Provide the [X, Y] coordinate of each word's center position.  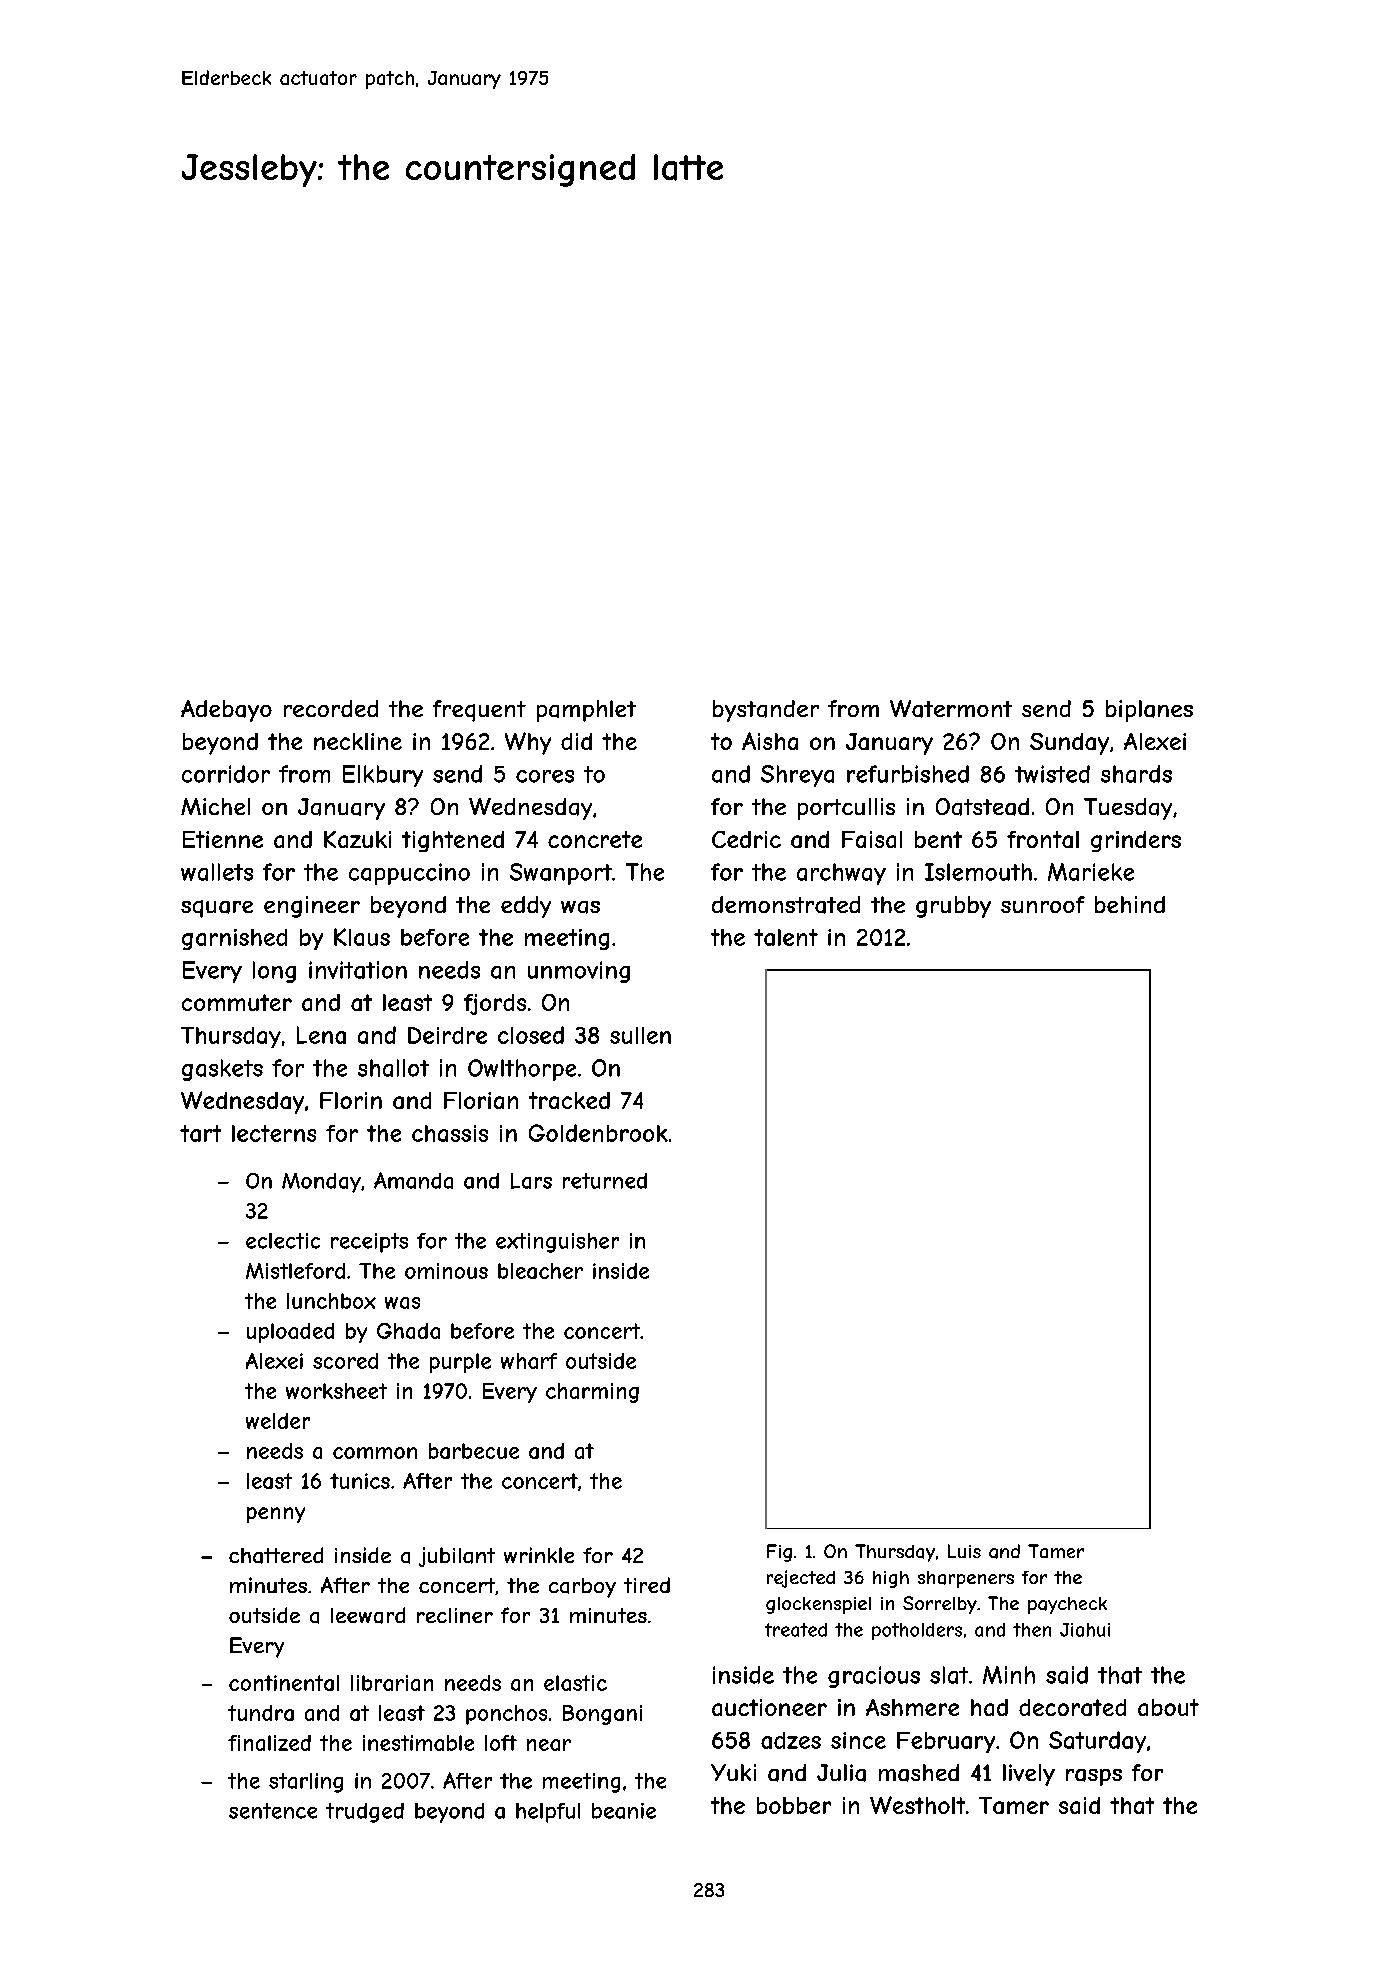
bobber [794, 1805]
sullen [640, 1035]
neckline [358, 741]
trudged [365, 1813]
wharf [529, 1361]
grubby [953, 907]
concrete [595, 839]
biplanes [1149, 711]
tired [647, 1585]
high [891, 1579]
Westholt [917, 1805]
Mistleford [295, 1271]
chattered [276, 1555]
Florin [351, 1100]
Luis [964, 1551]
